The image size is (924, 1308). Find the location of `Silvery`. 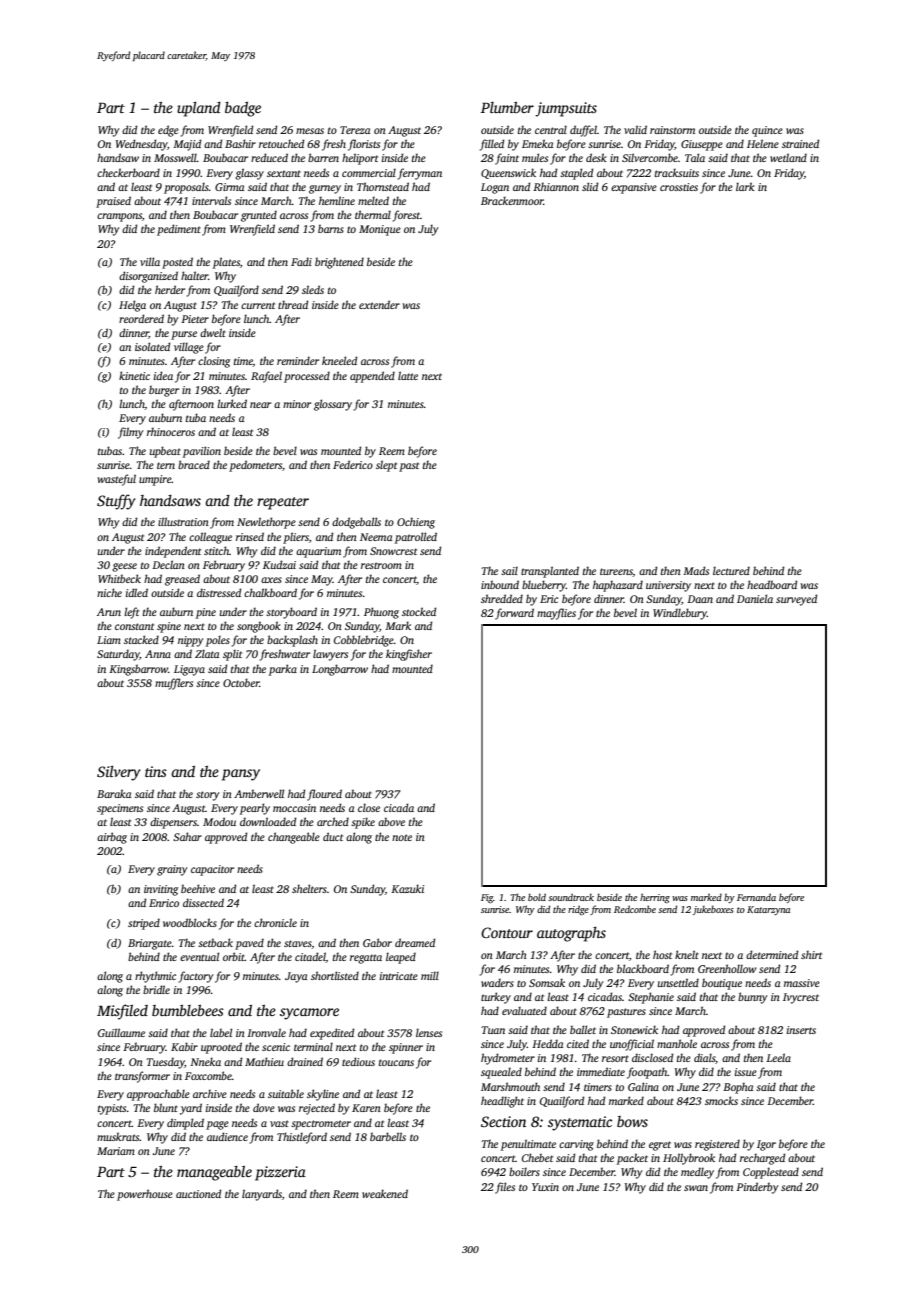

Silvery is located at coordinates (119, 773).
